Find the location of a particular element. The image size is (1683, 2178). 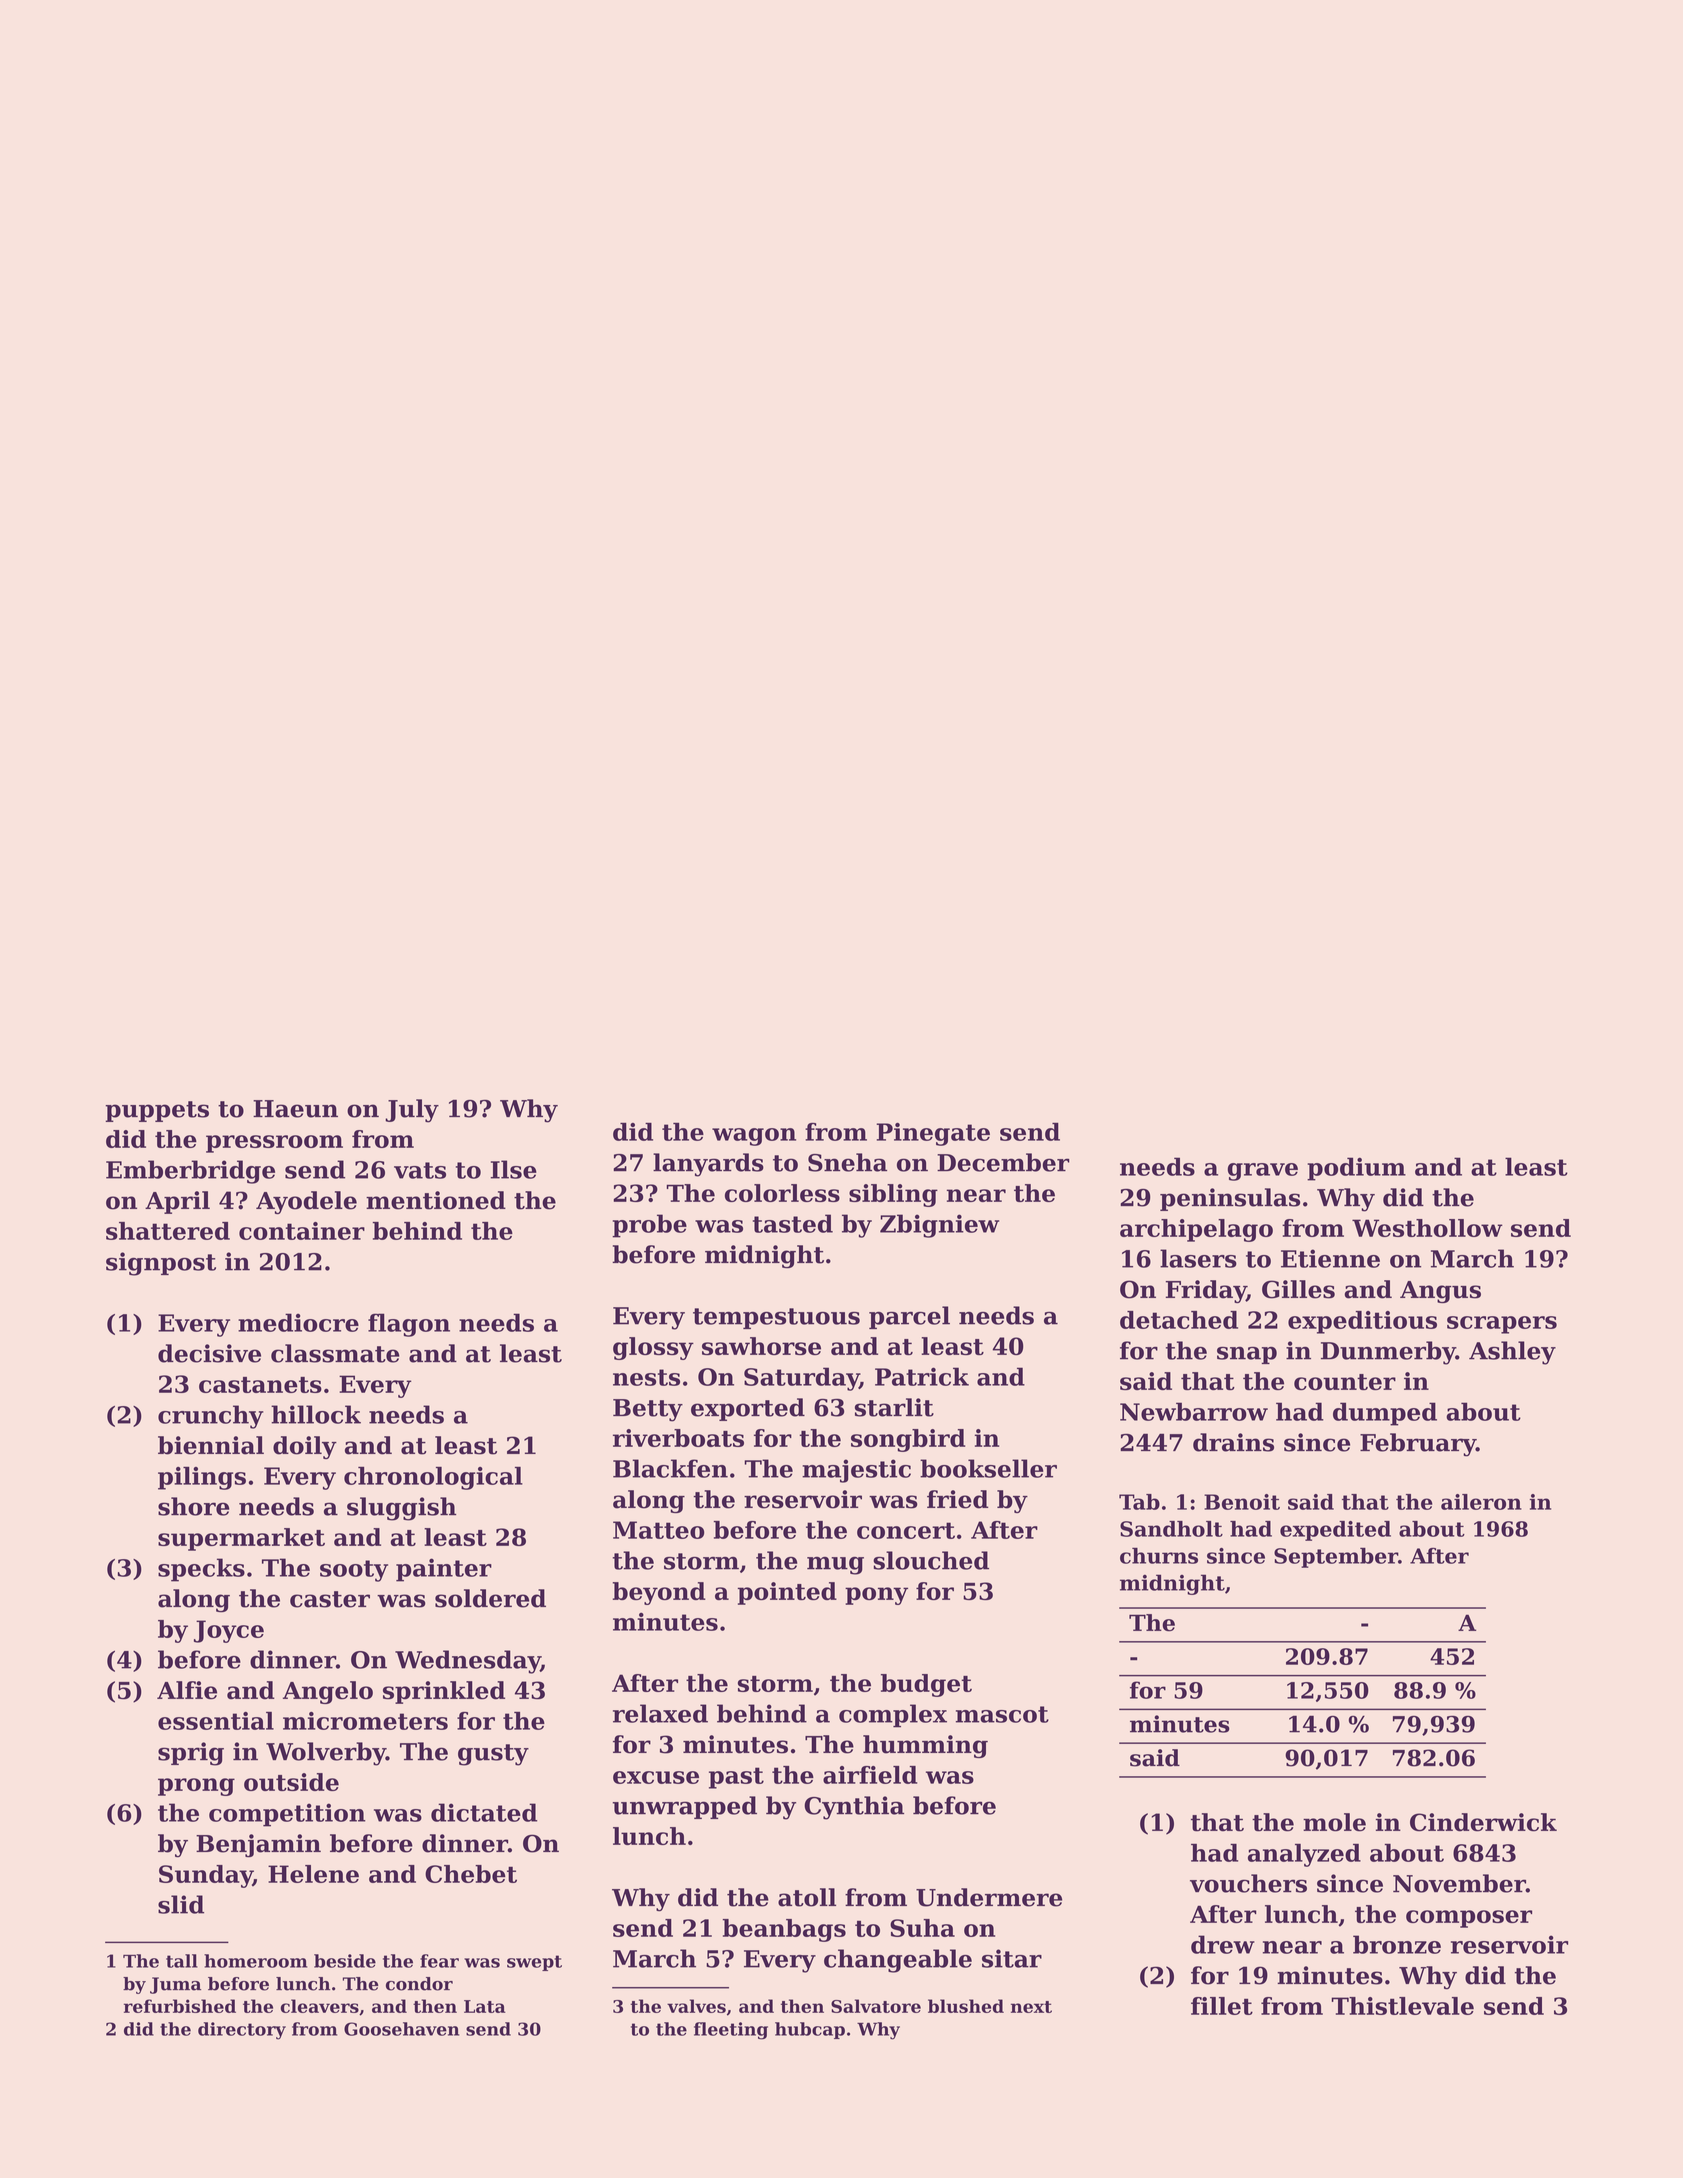

directory is located at coordinates (242, 2031).
